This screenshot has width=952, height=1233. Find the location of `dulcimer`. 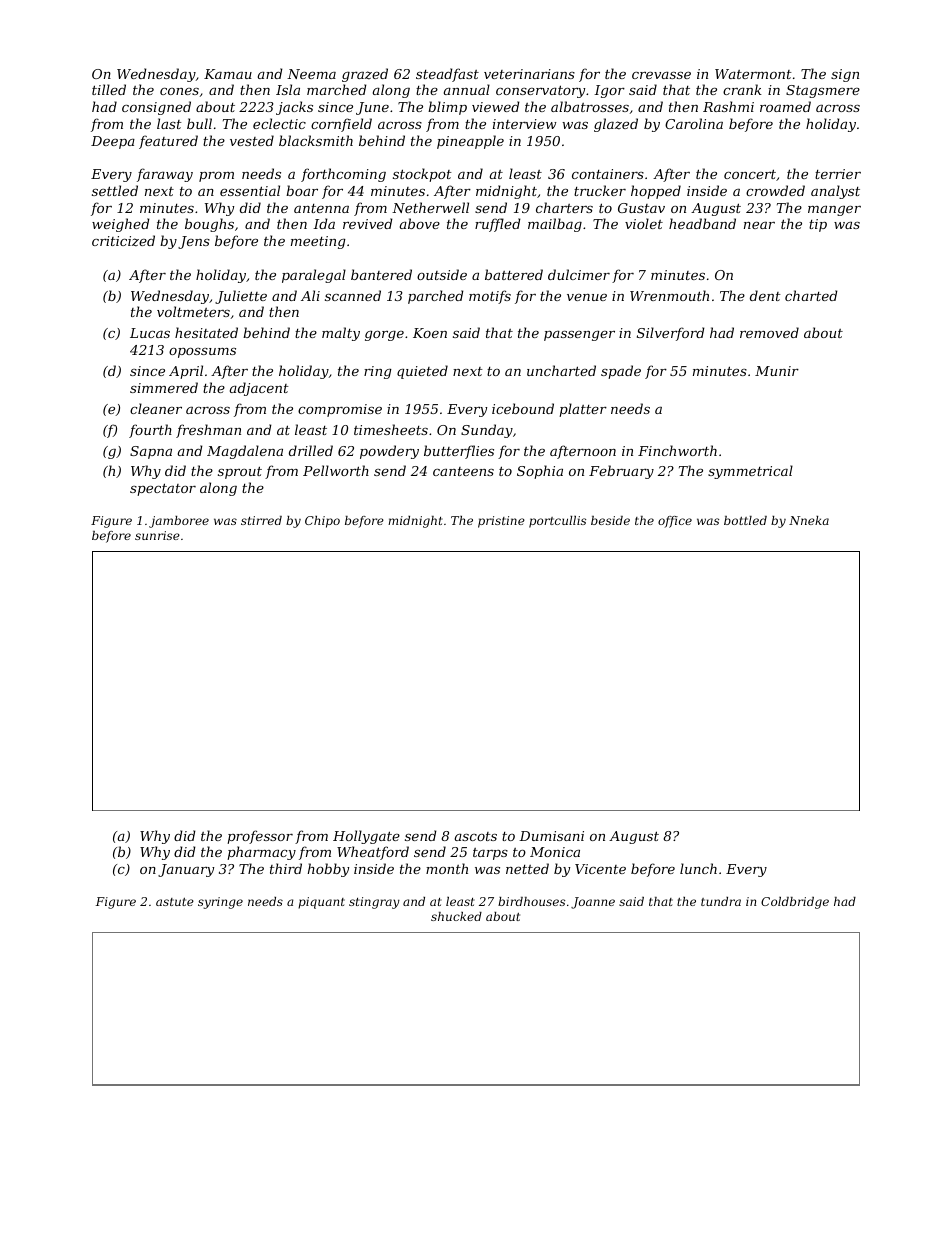

dulcimer is located at coordinates (579, 274).
